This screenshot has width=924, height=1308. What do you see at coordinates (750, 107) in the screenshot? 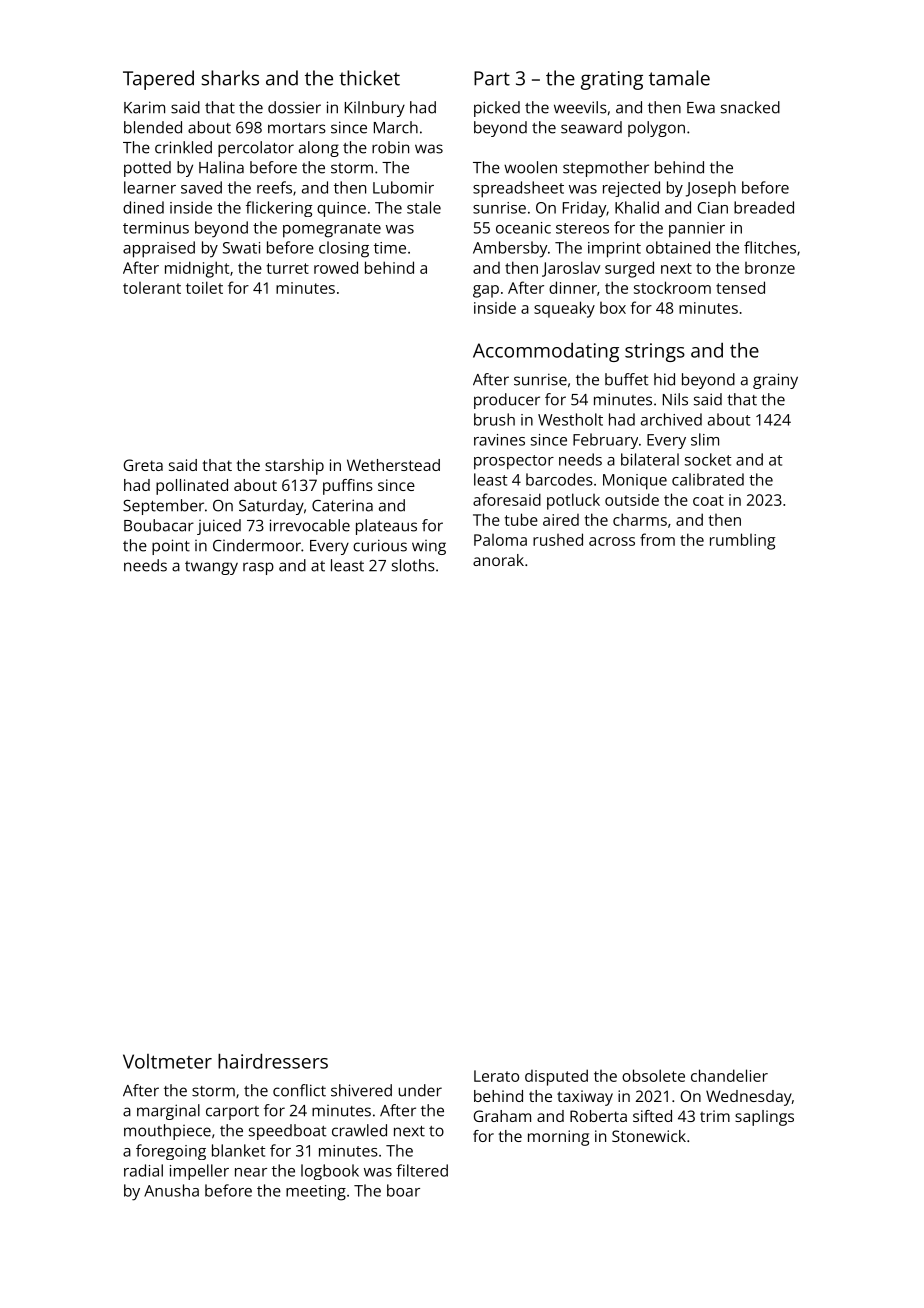
I see `snacked` at bounding box center [750, 107].
